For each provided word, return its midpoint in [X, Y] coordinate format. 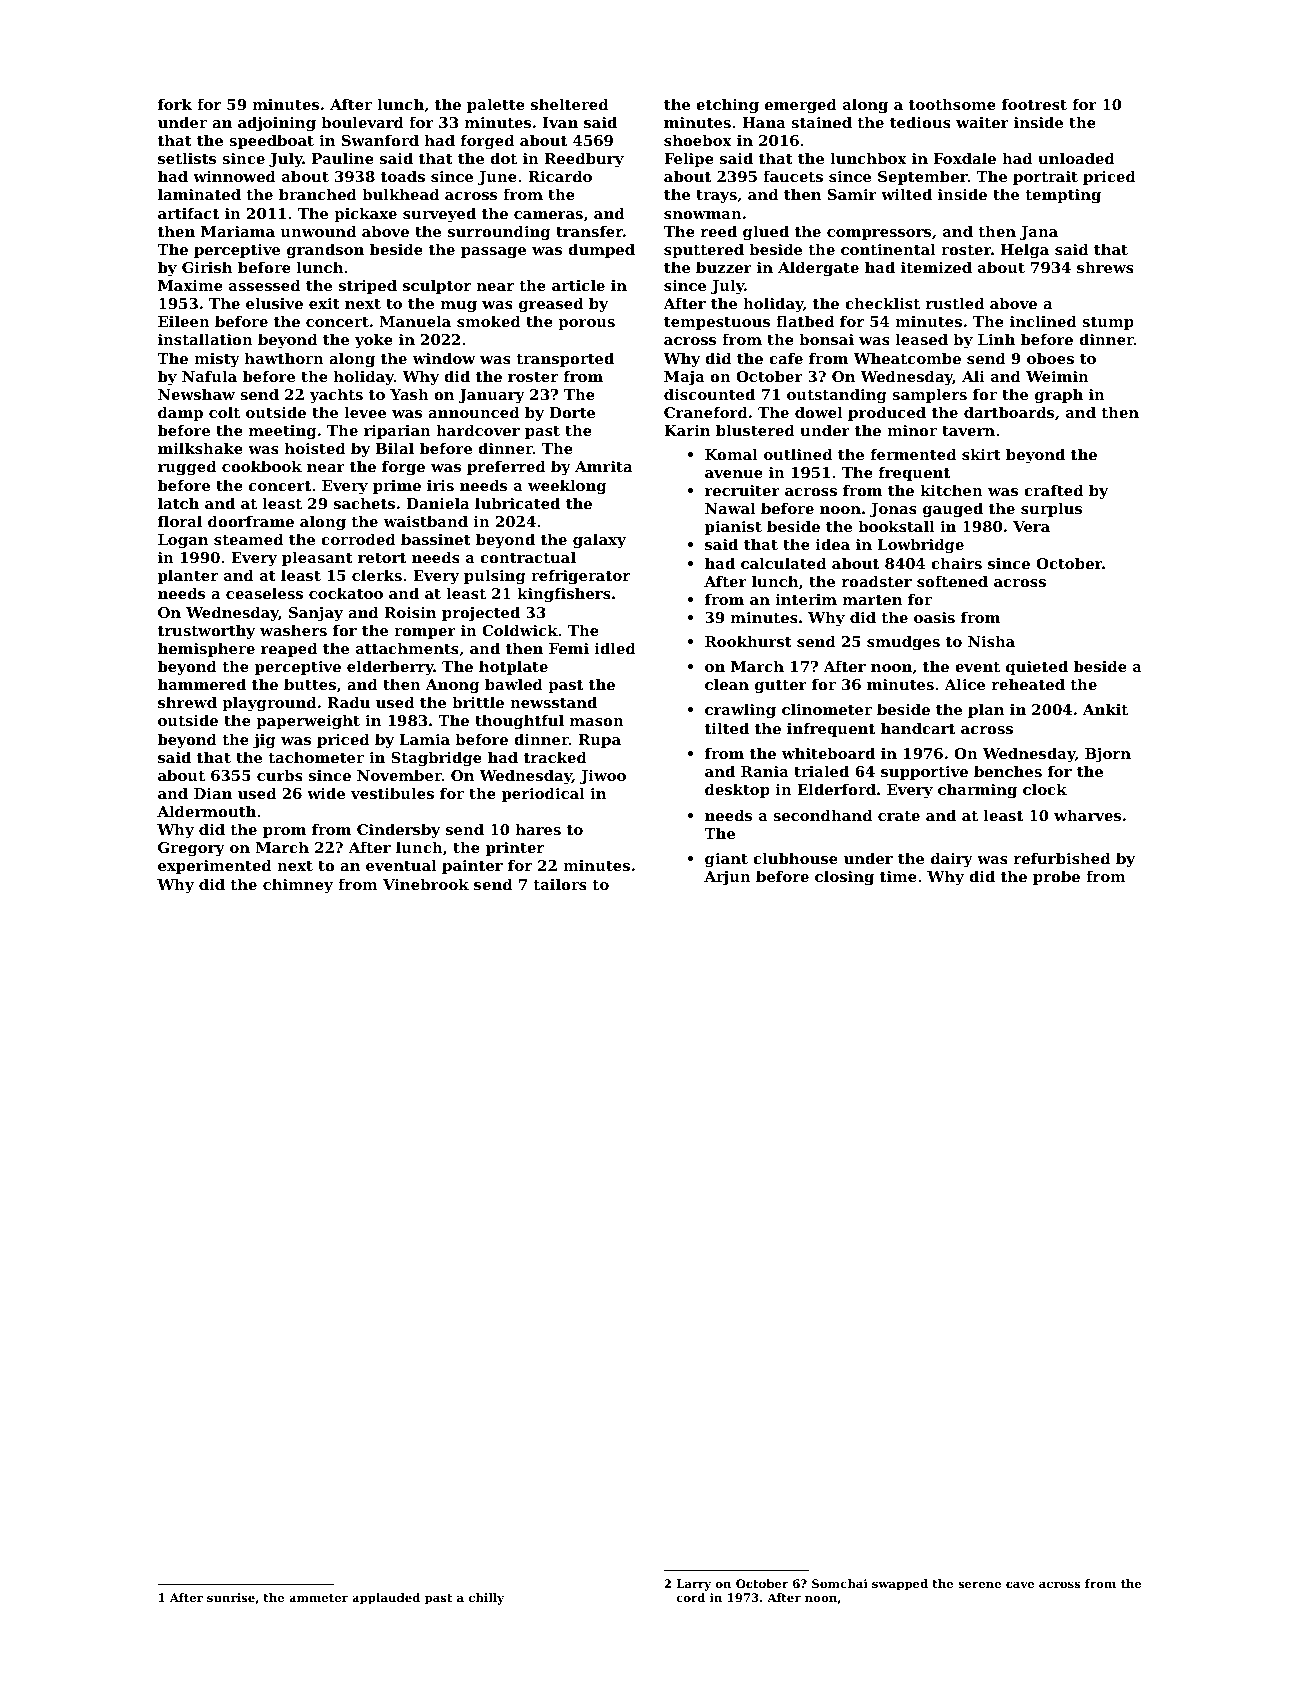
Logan [183, 541]
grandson [325, 251]
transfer [589, 231]
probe [1056, 877]
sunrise [231, 1597]
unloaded [1076, 158]
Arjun [727, 878]
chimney [298, 886]
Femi [569, 648]
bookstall [896, 526]
